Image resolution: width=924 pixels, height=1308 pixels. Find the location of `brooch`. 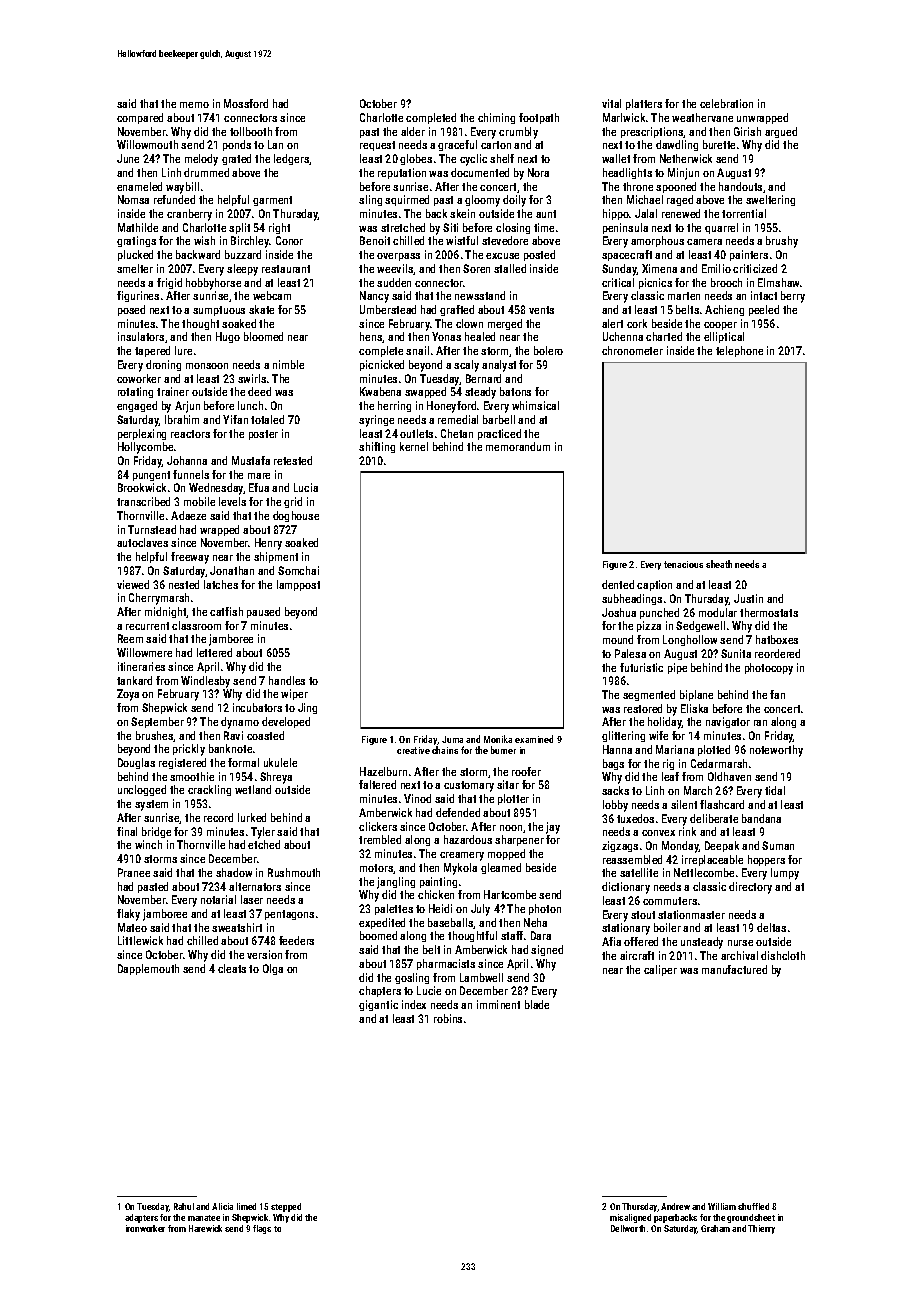

brooch is located at coordinates (726, 282).
